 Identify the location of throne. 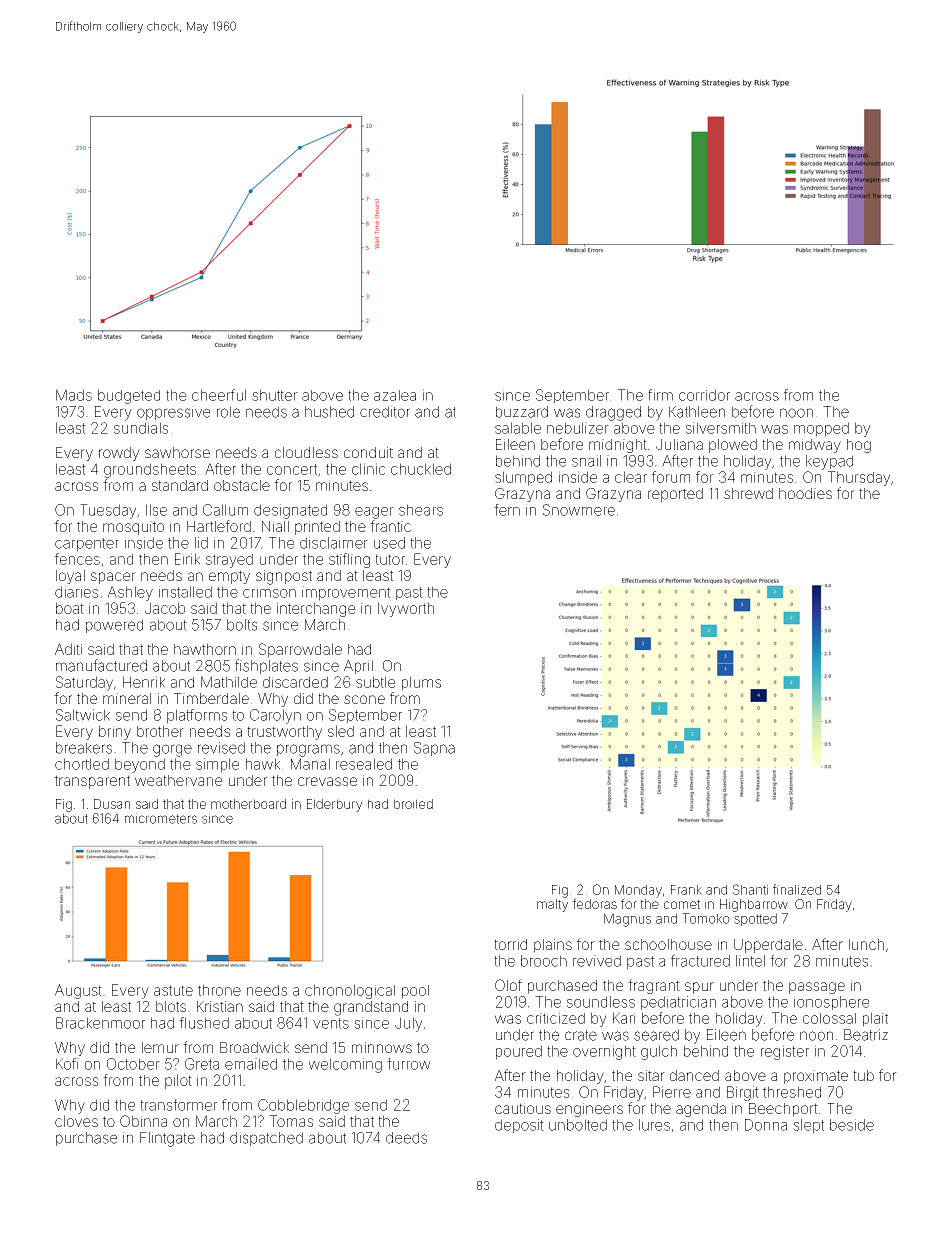
(219, 990).
